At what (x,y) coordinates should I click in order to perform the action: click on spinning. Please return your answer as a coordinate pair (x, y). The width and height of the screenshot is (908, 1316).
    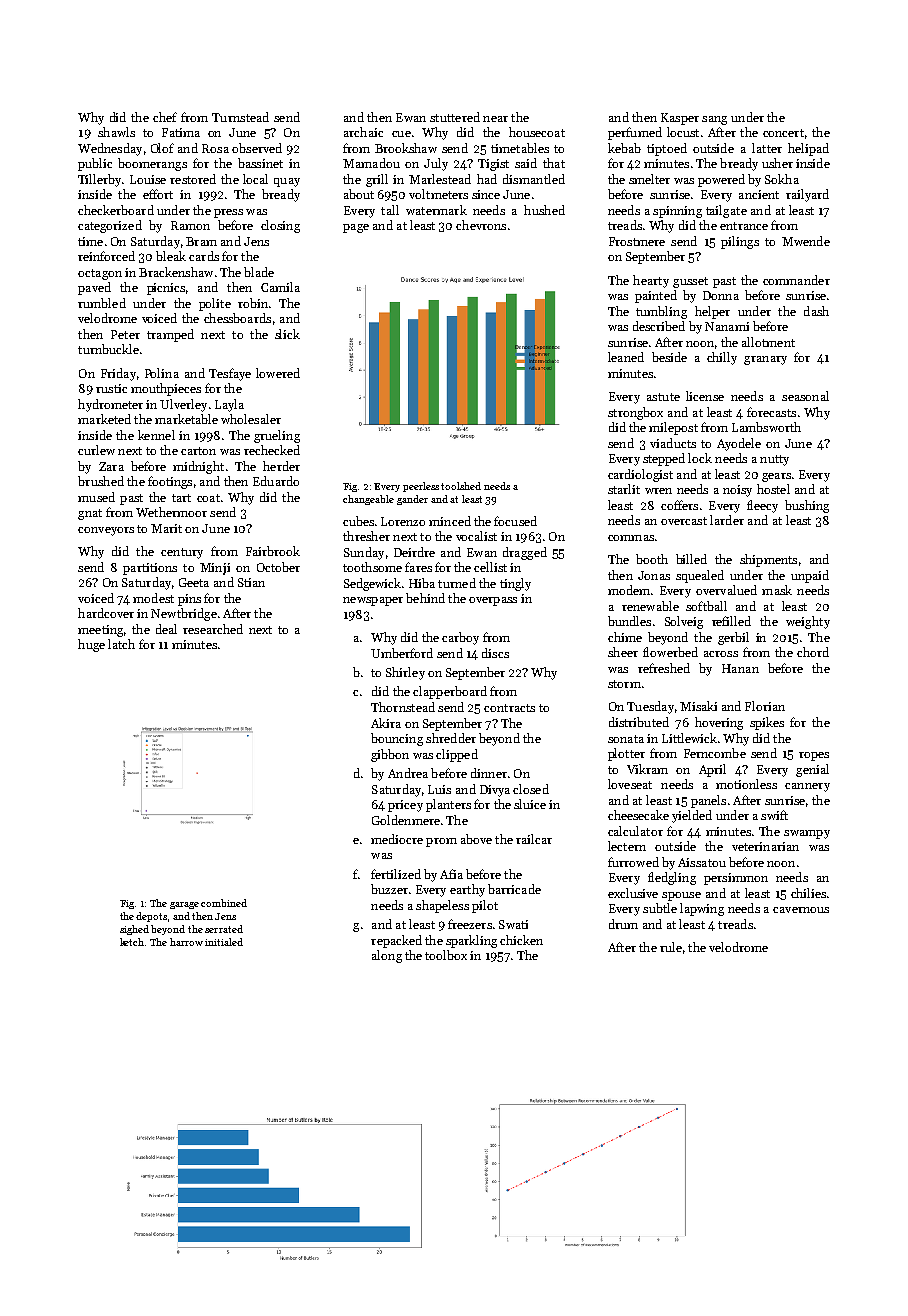
    Looking at the image, I should click on (677, 212).
